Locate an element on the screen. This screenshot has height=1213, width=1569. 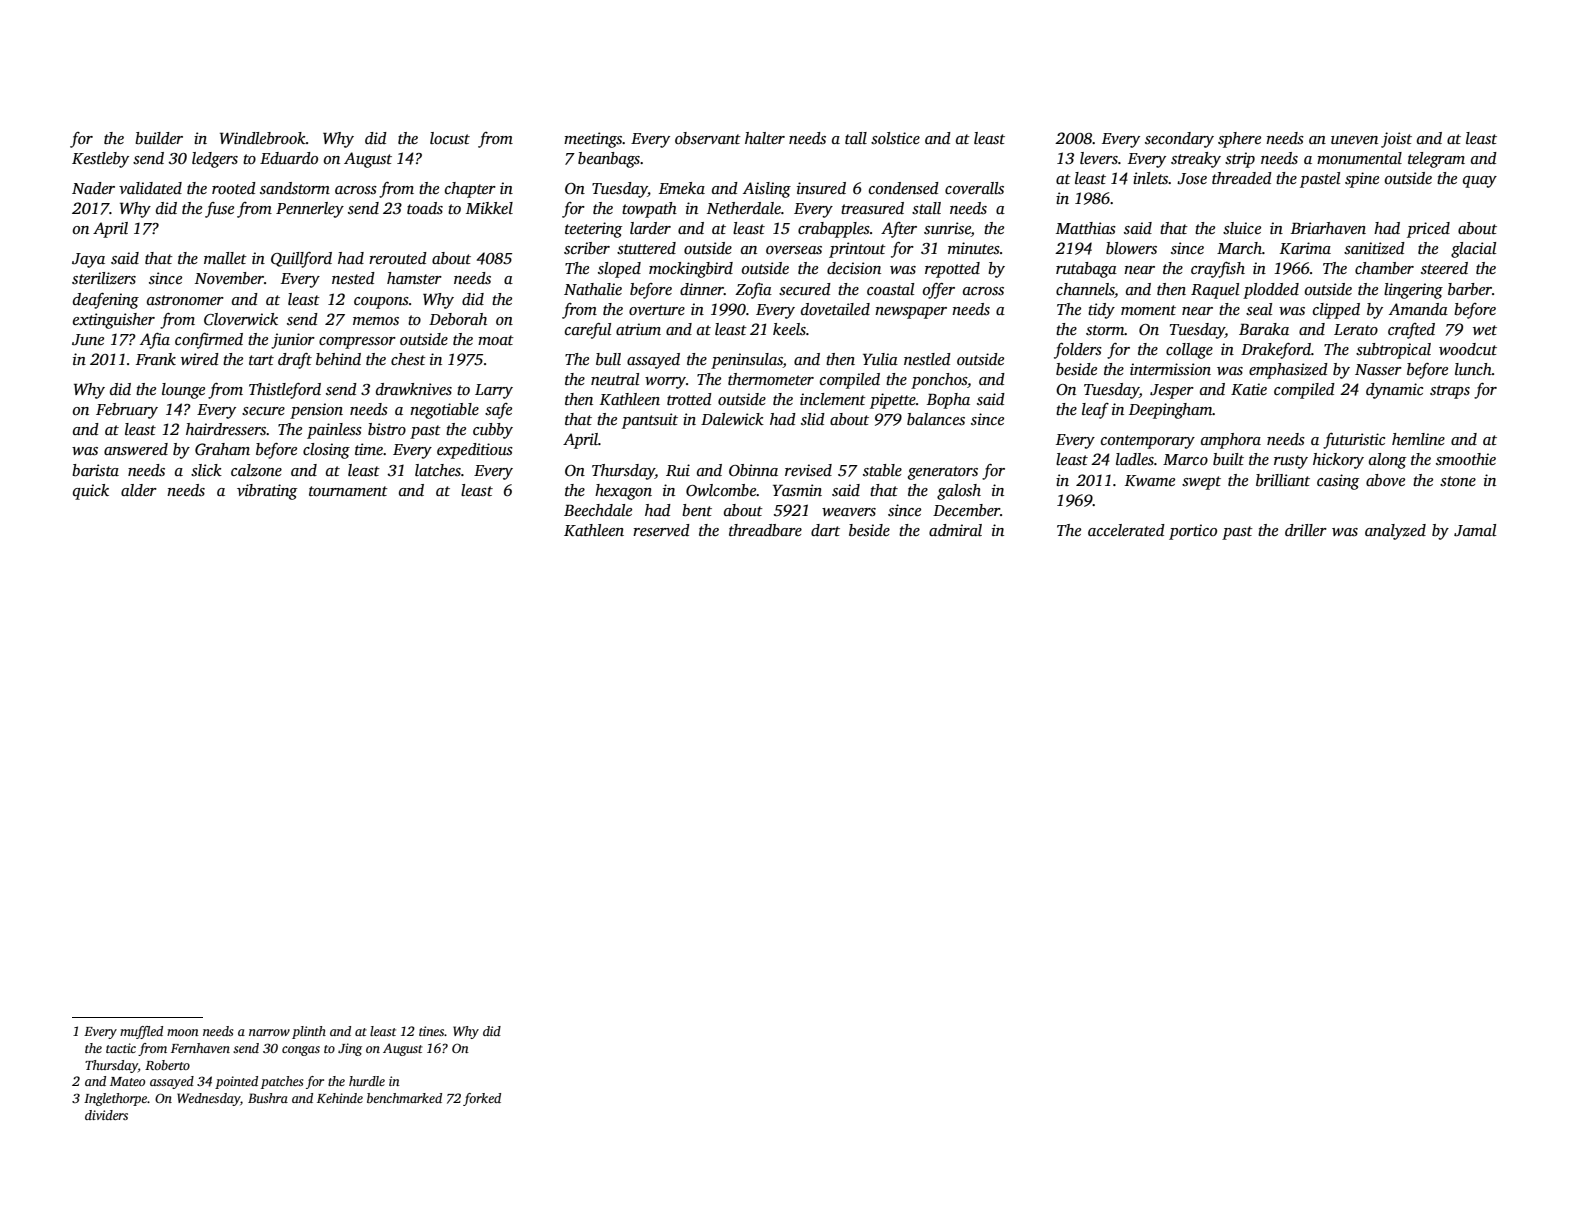
portico is located at coordinates (1193, 532).
